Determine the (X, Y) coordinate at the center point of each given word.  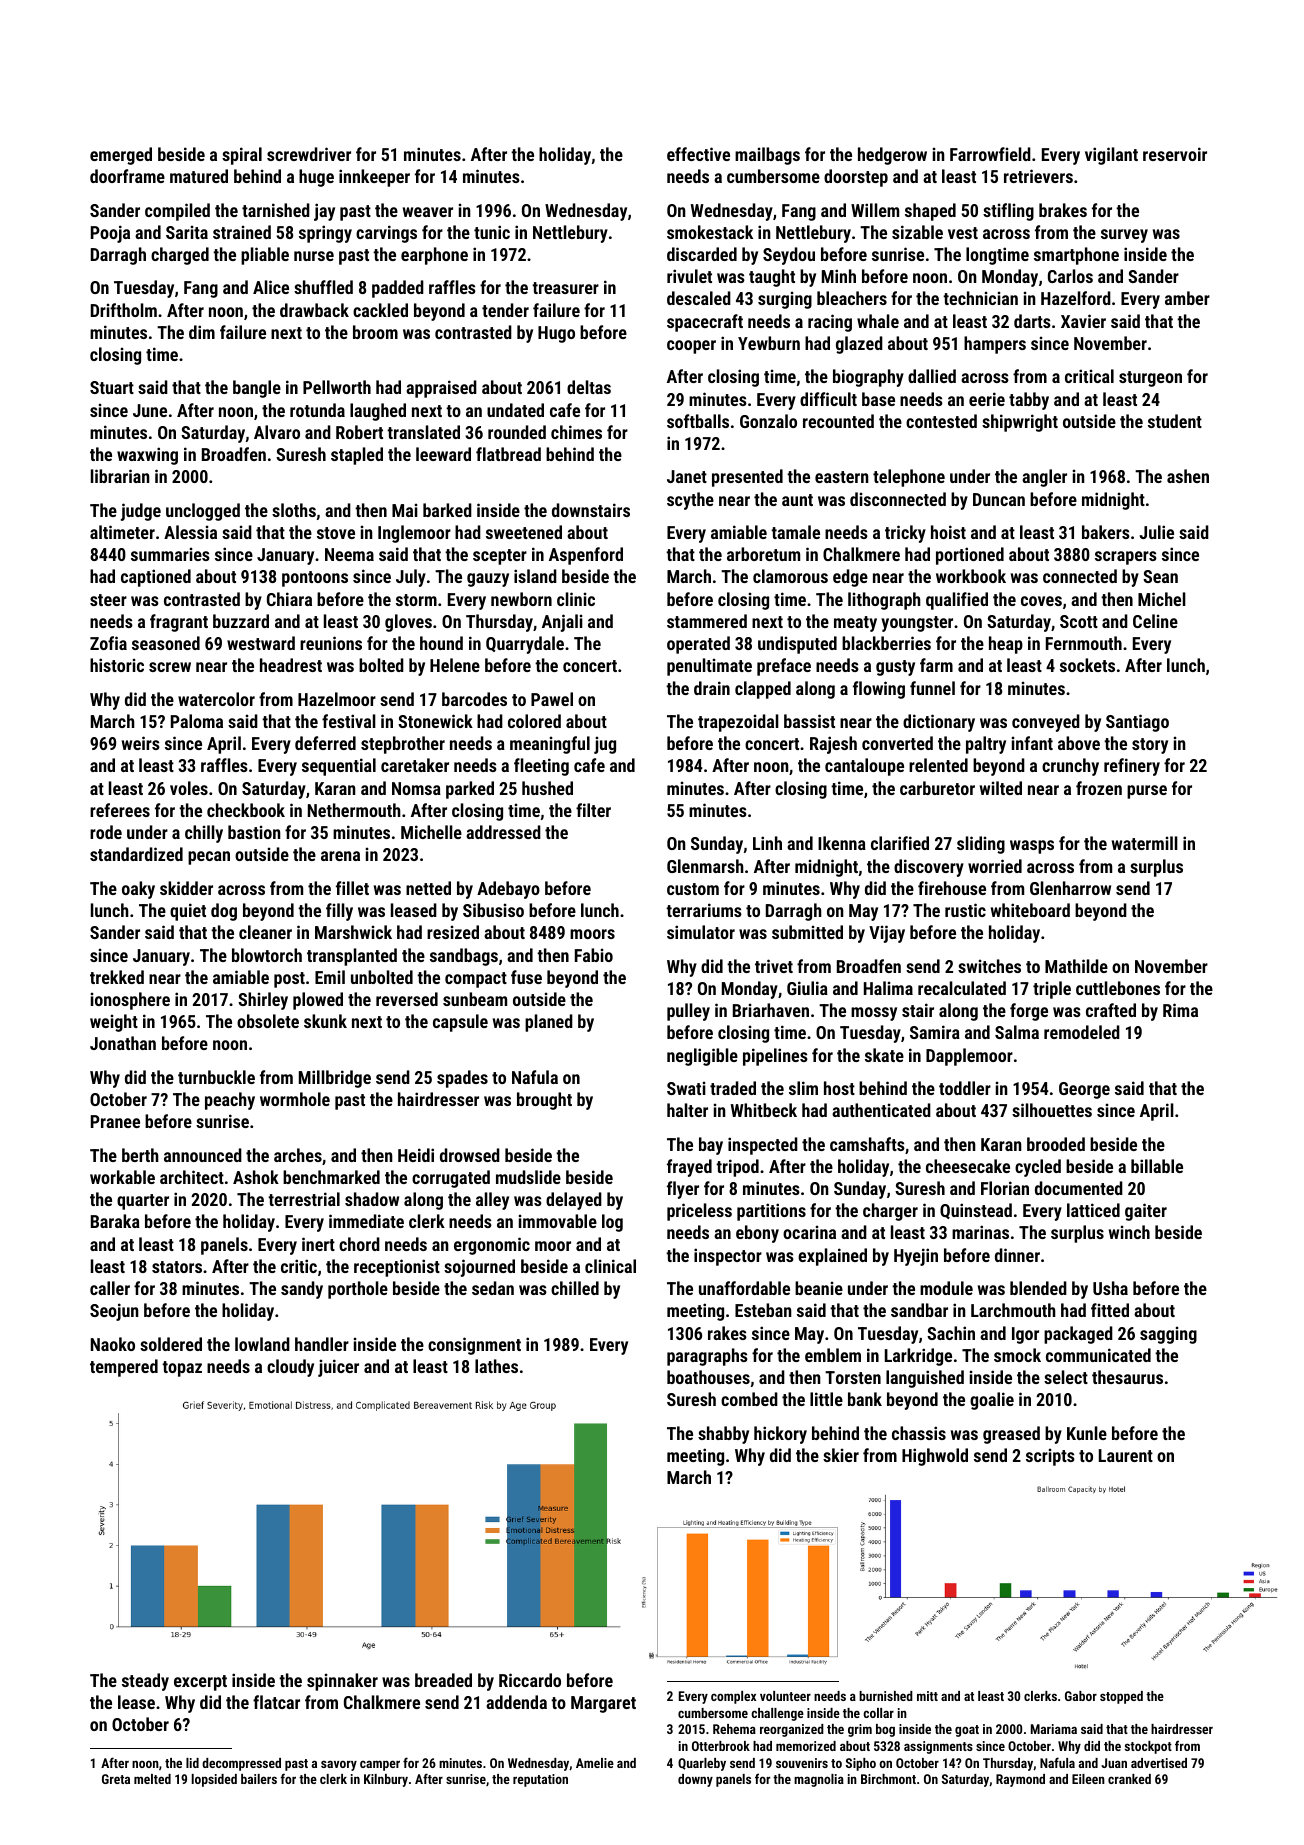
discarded (702, 254)
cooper (691, 347)
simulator (701, 932)
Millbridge (335, 1079)
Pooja (110, 234)
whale (878, 321)
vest (963, 233)
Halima (888, 988)
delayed (574, 1201)
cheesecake (968, 1166)
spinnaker (342, 1682)
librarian (120, 476)
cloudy (290, 1368)
